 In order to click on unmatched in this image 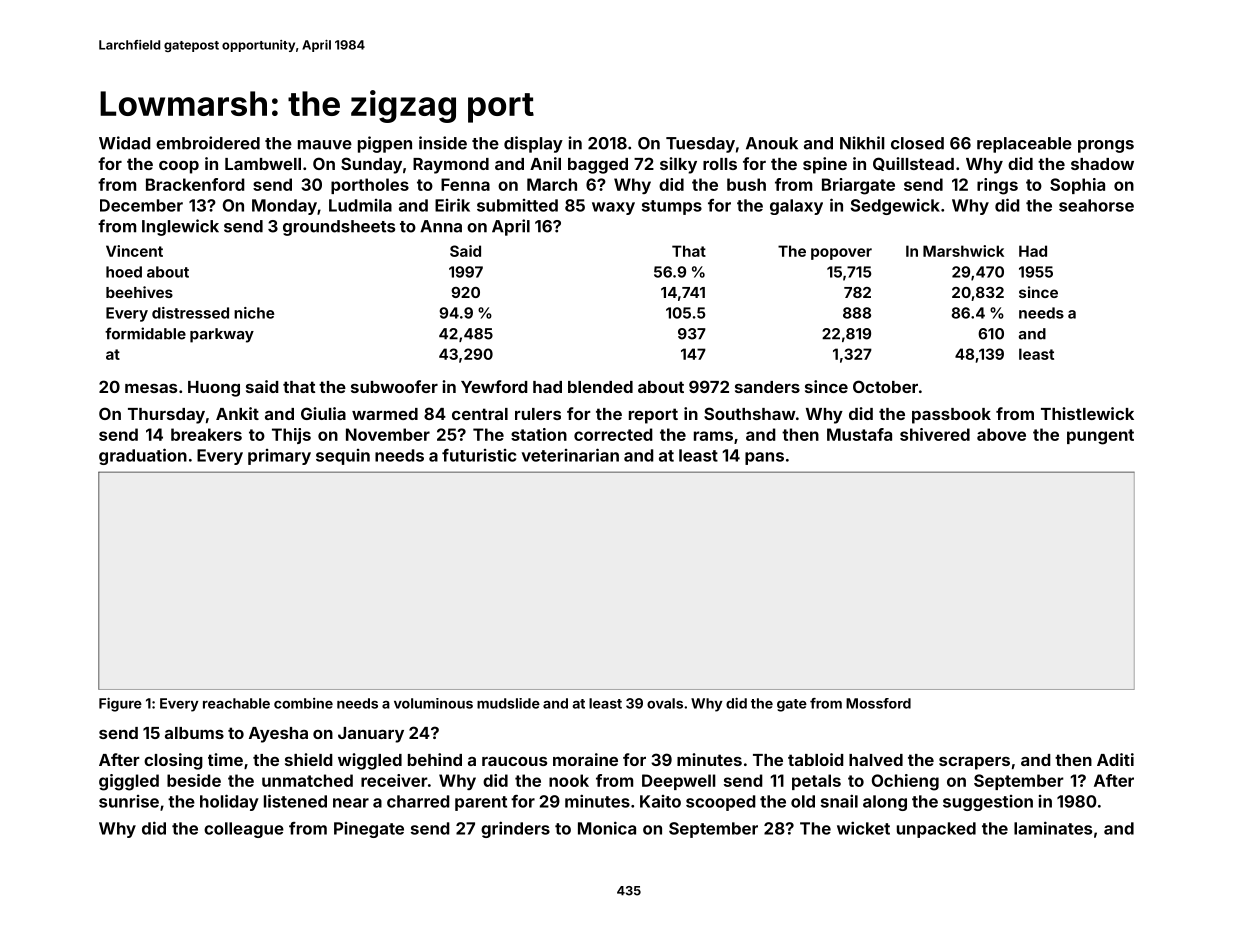, I will do `click(307, 780)`.
